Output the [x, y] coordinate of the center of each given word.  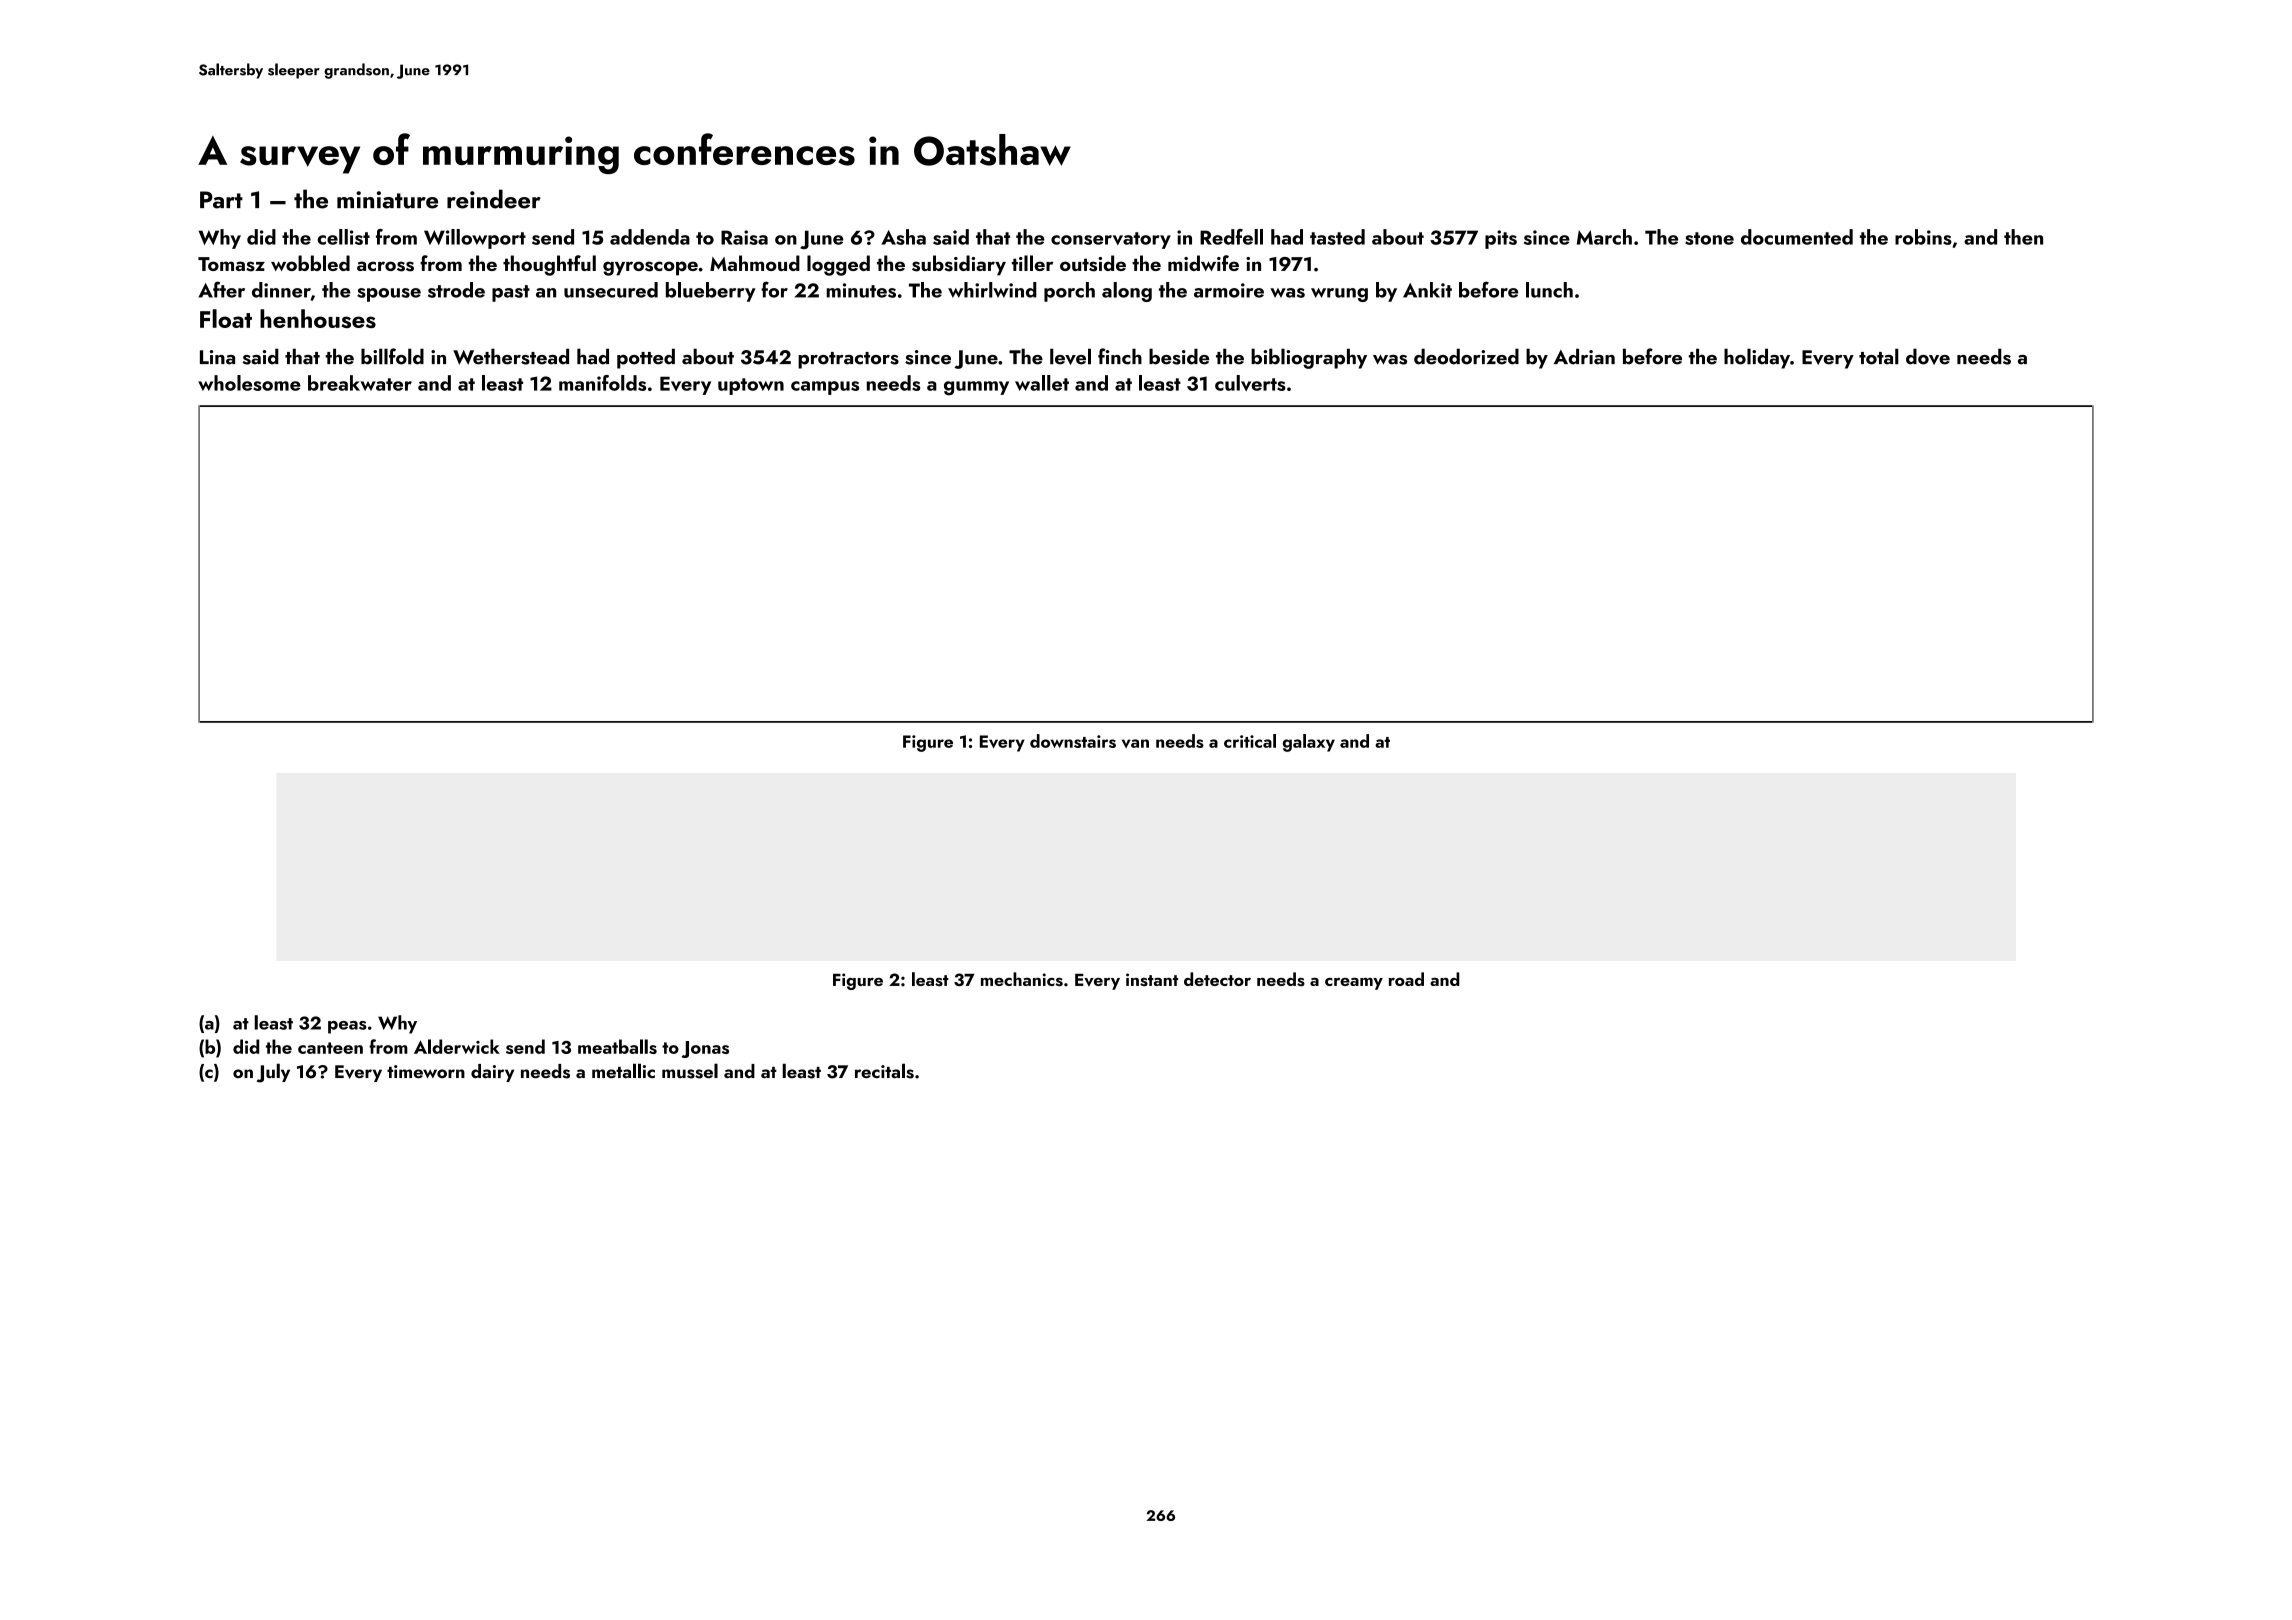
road [1406, 979]
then [2023, 237]
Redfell [1231, 237]
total [1879, 356]
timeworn [426, 1071]
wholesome [249, 383]
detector [1217, 979]
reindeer [494, 199]
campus [825, 388]
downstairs [1073, 741]
